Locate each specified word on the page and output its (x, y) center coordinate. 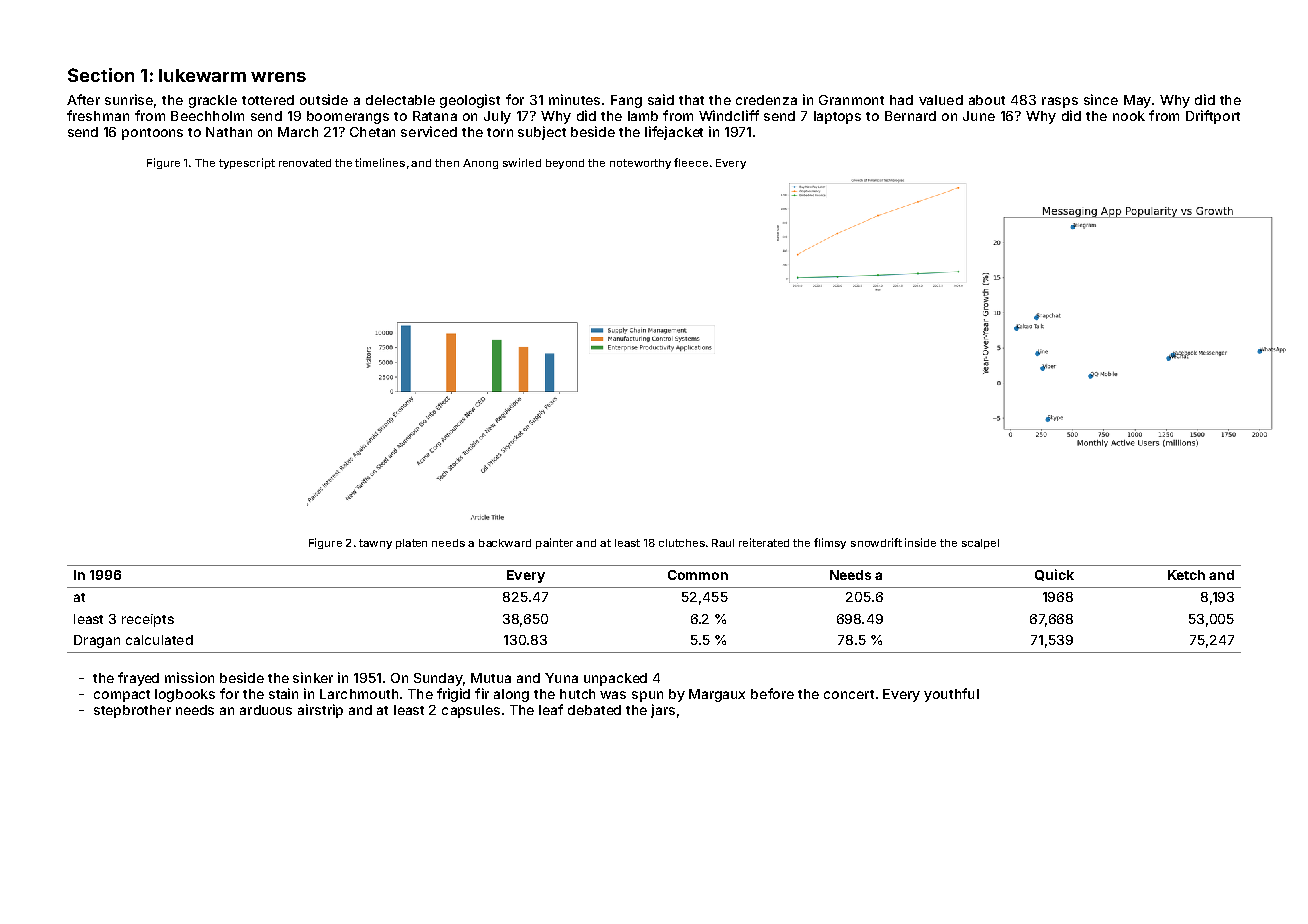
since (1101, 99)
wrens (278, 77)
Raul (723, 543)
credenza (766, 100)
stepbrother (132, 711)
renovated (305, 163)
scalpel (980, 544)
